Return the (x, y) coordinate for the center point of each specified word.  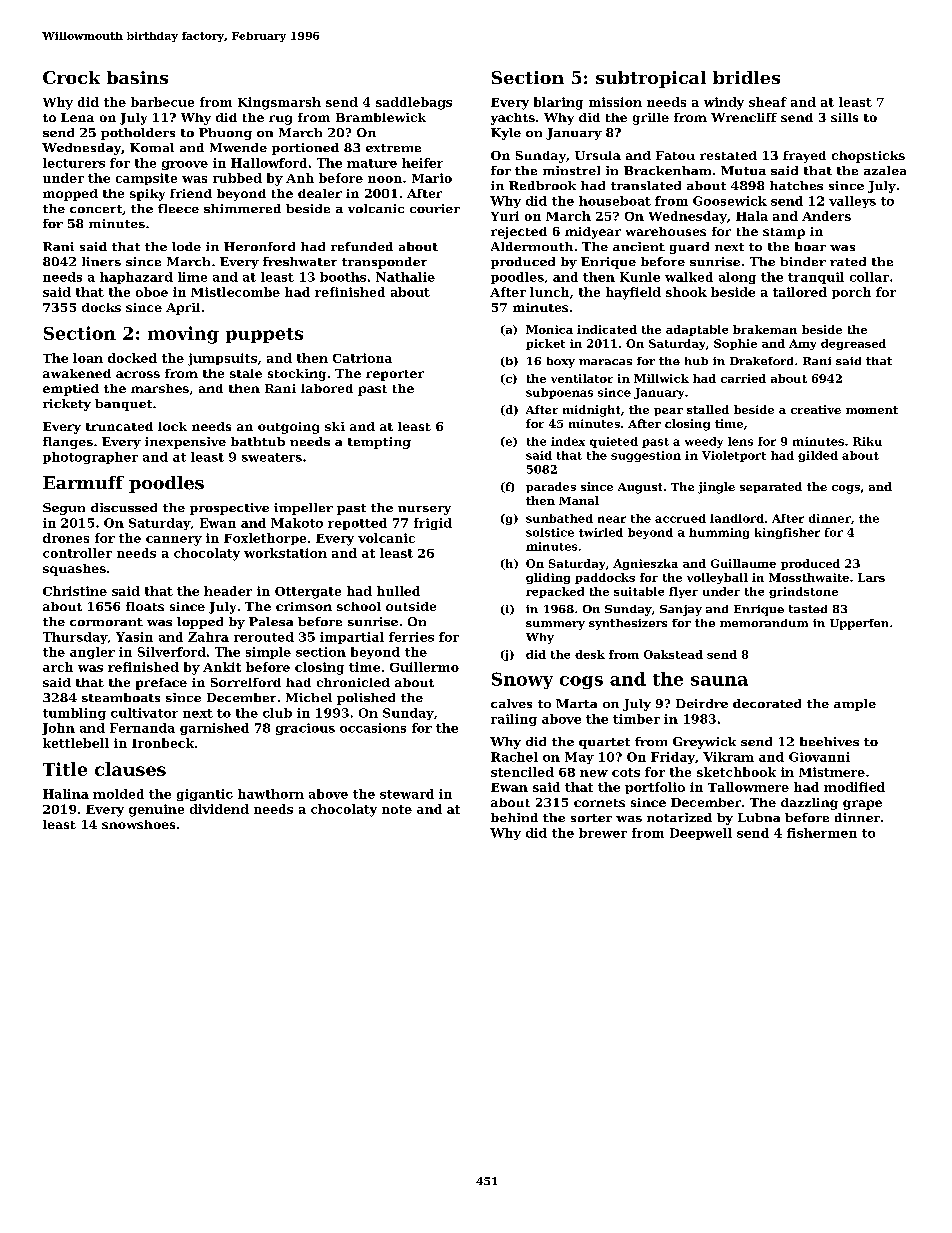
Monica (549, 329)
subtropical (651, 79)
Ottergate (308, 593)
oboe (152, 292)
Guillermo (424, 667)
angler (92, 653)
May (579, 758)
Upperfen (859, 624)
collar (869, 277)
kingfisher (787, 533)
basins (137, 77)
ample (855, 705)
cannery (174, 541)
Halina (66, 794)
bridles (746, 77)
